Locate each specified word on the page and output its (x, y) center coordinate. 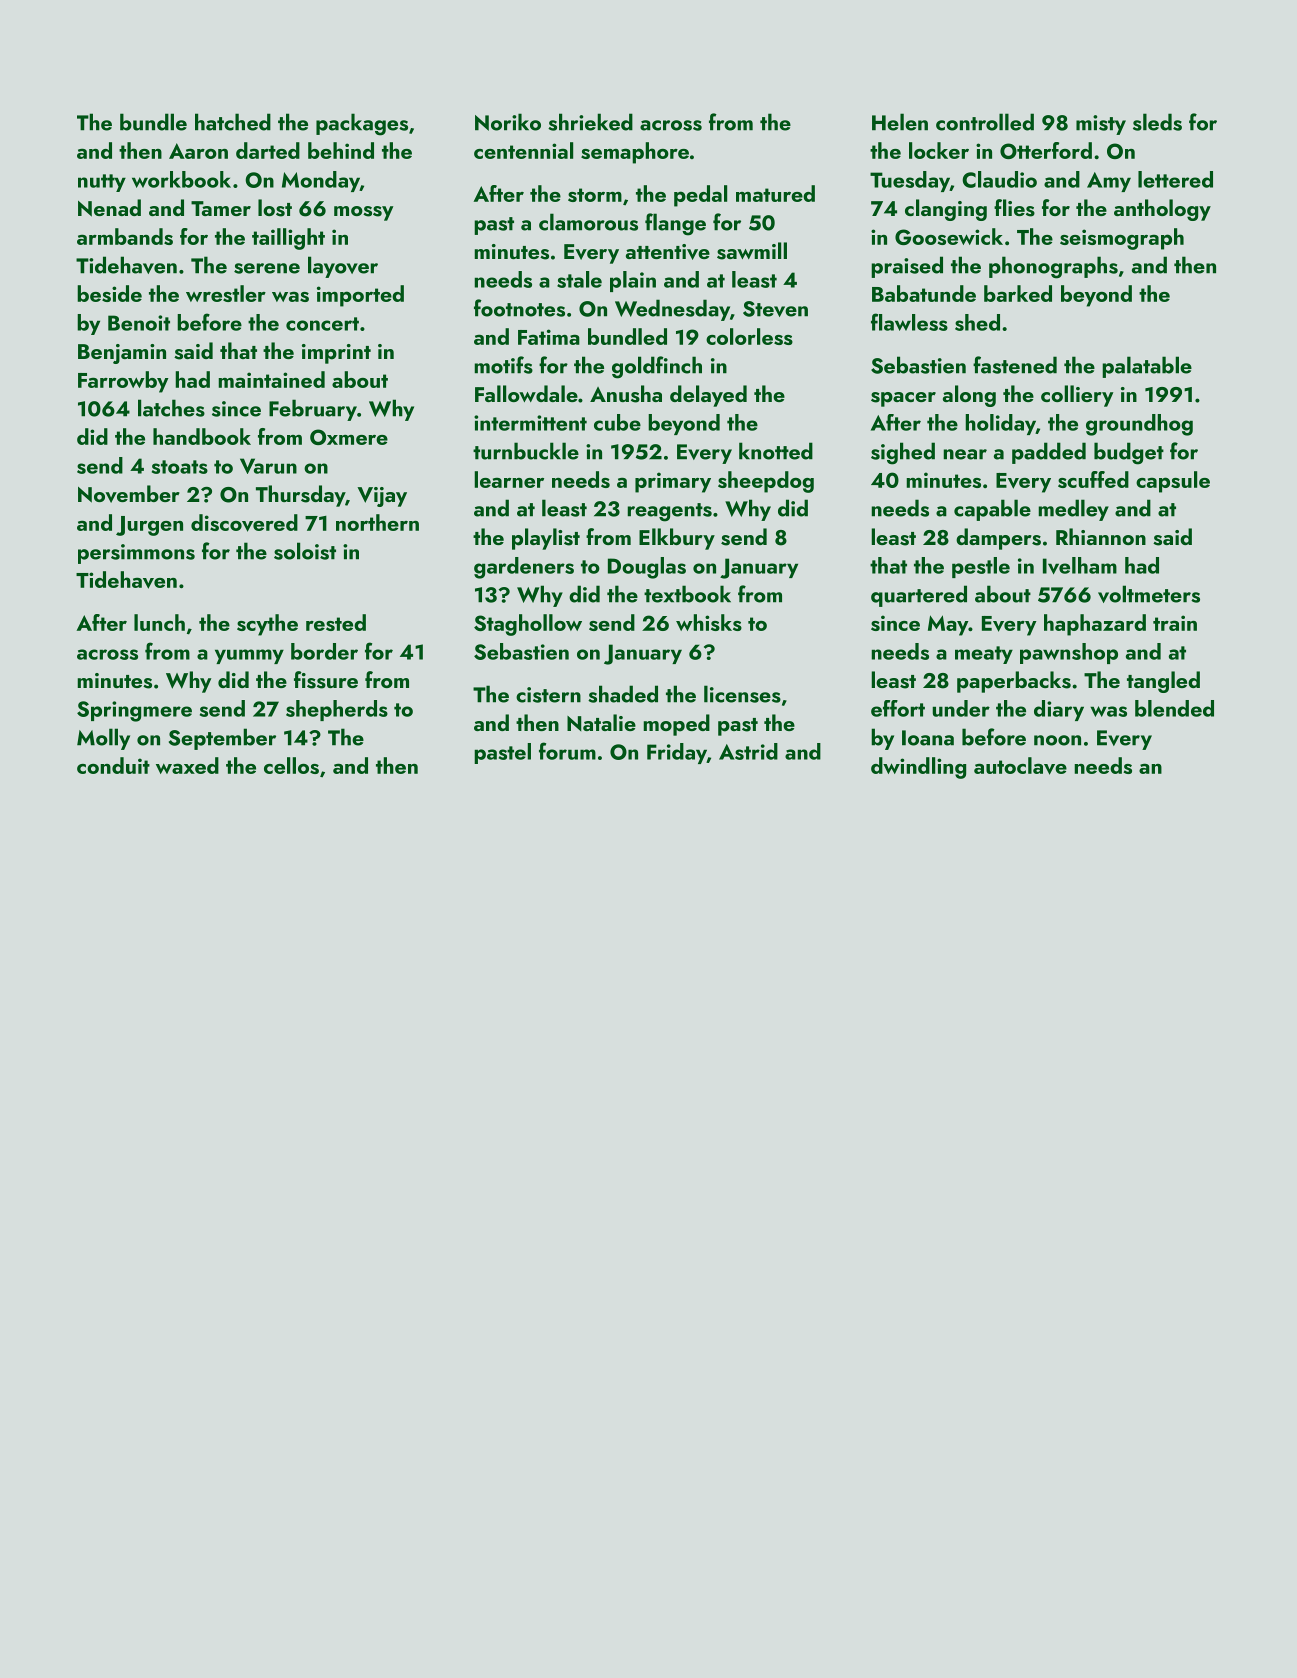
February (313, 410)
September (222, 739)
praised (907, 267)
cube (617, 422)
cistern (548, 695)
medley (1073, 510)
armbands (125, 236)
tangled (1163, 682)
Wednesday (672, 310)
